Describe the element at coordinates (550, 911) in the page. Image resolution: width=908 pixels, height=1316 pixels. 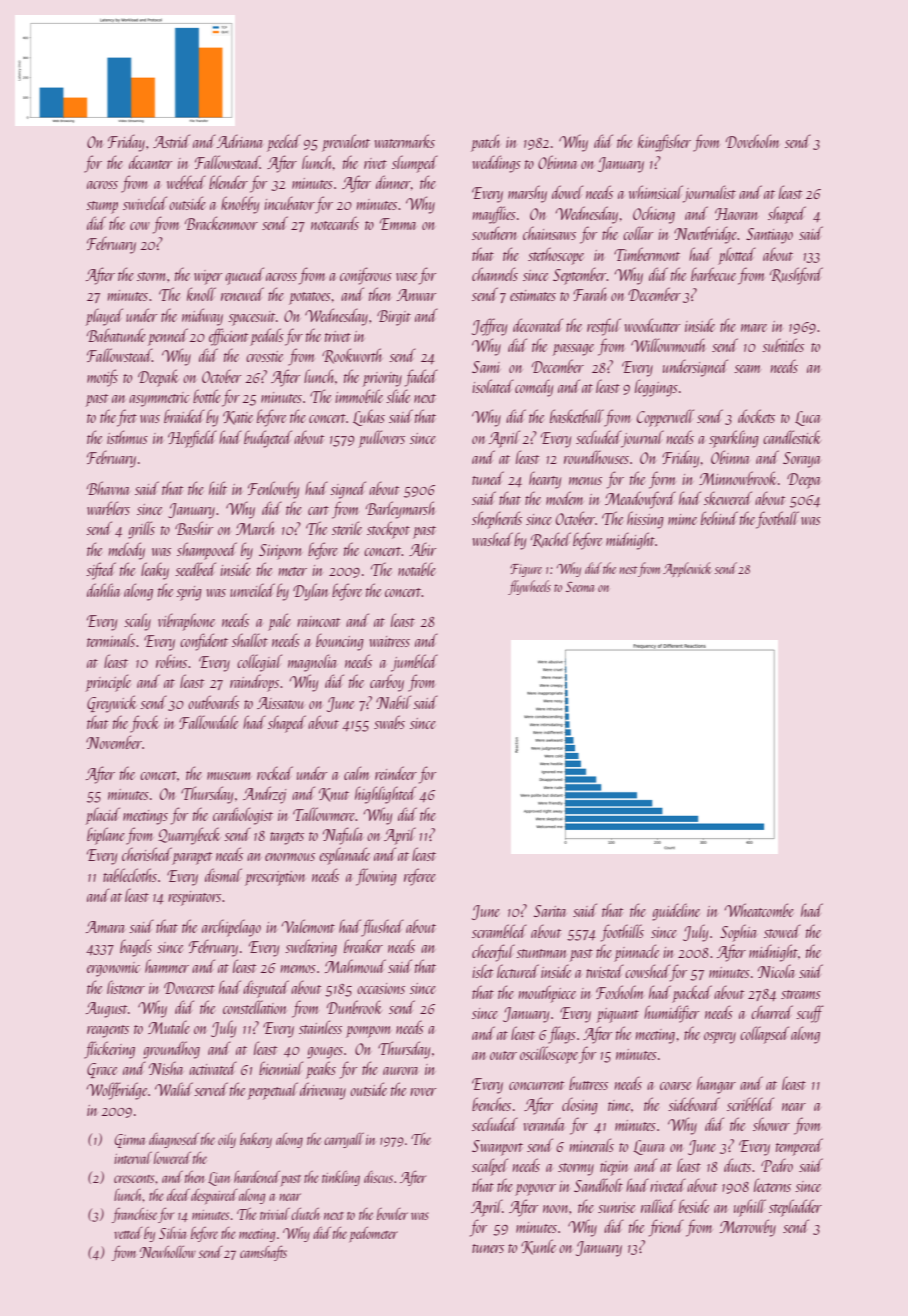
I see `Sarita` at that location.
